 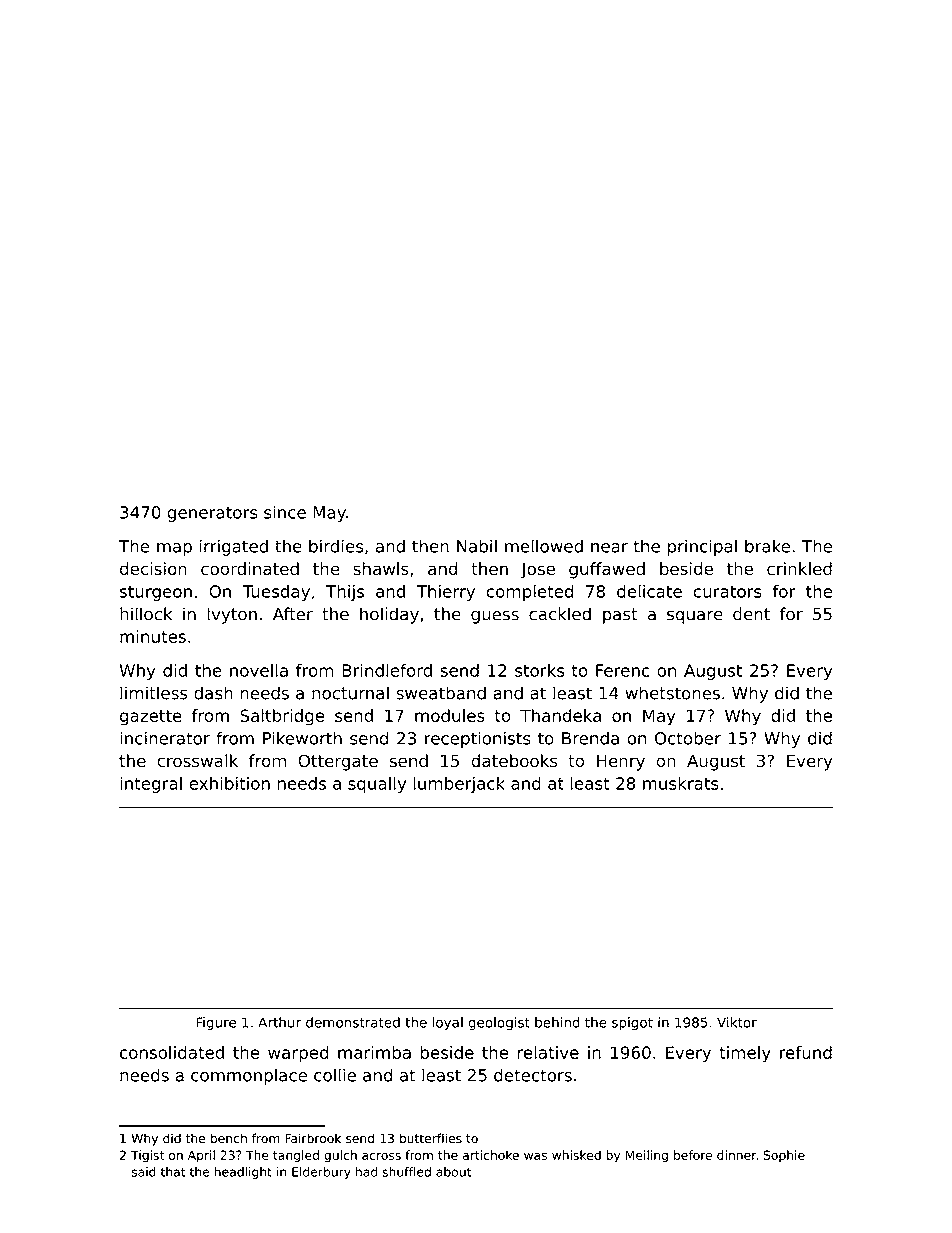 What do you see at coordinates (728, 592) in the page?
I see `curators` at bounding box center [728, 592].
